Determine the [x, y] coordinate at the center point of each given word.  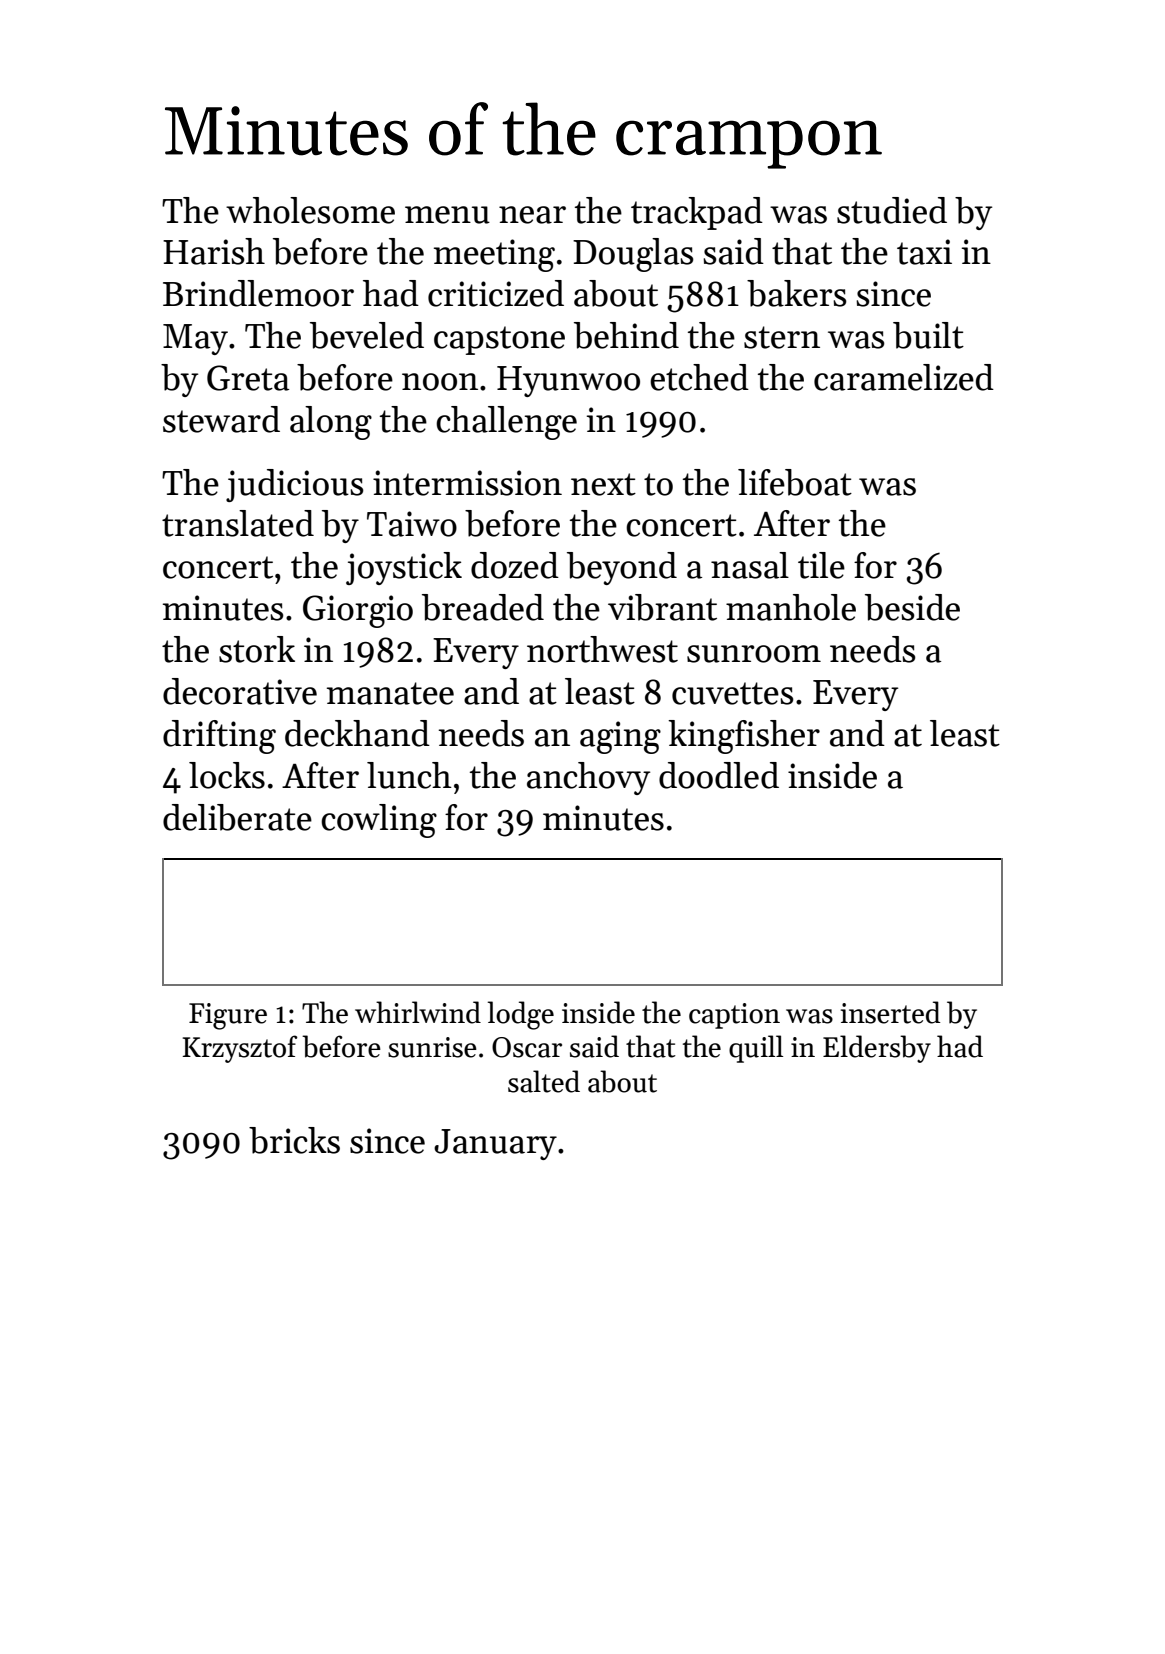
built [928, 335]
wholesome [310, 210]
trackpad [697, 213]
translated [238, 523]
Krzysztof [240, 1049]
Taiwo [412, 524]
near [532, 215]
